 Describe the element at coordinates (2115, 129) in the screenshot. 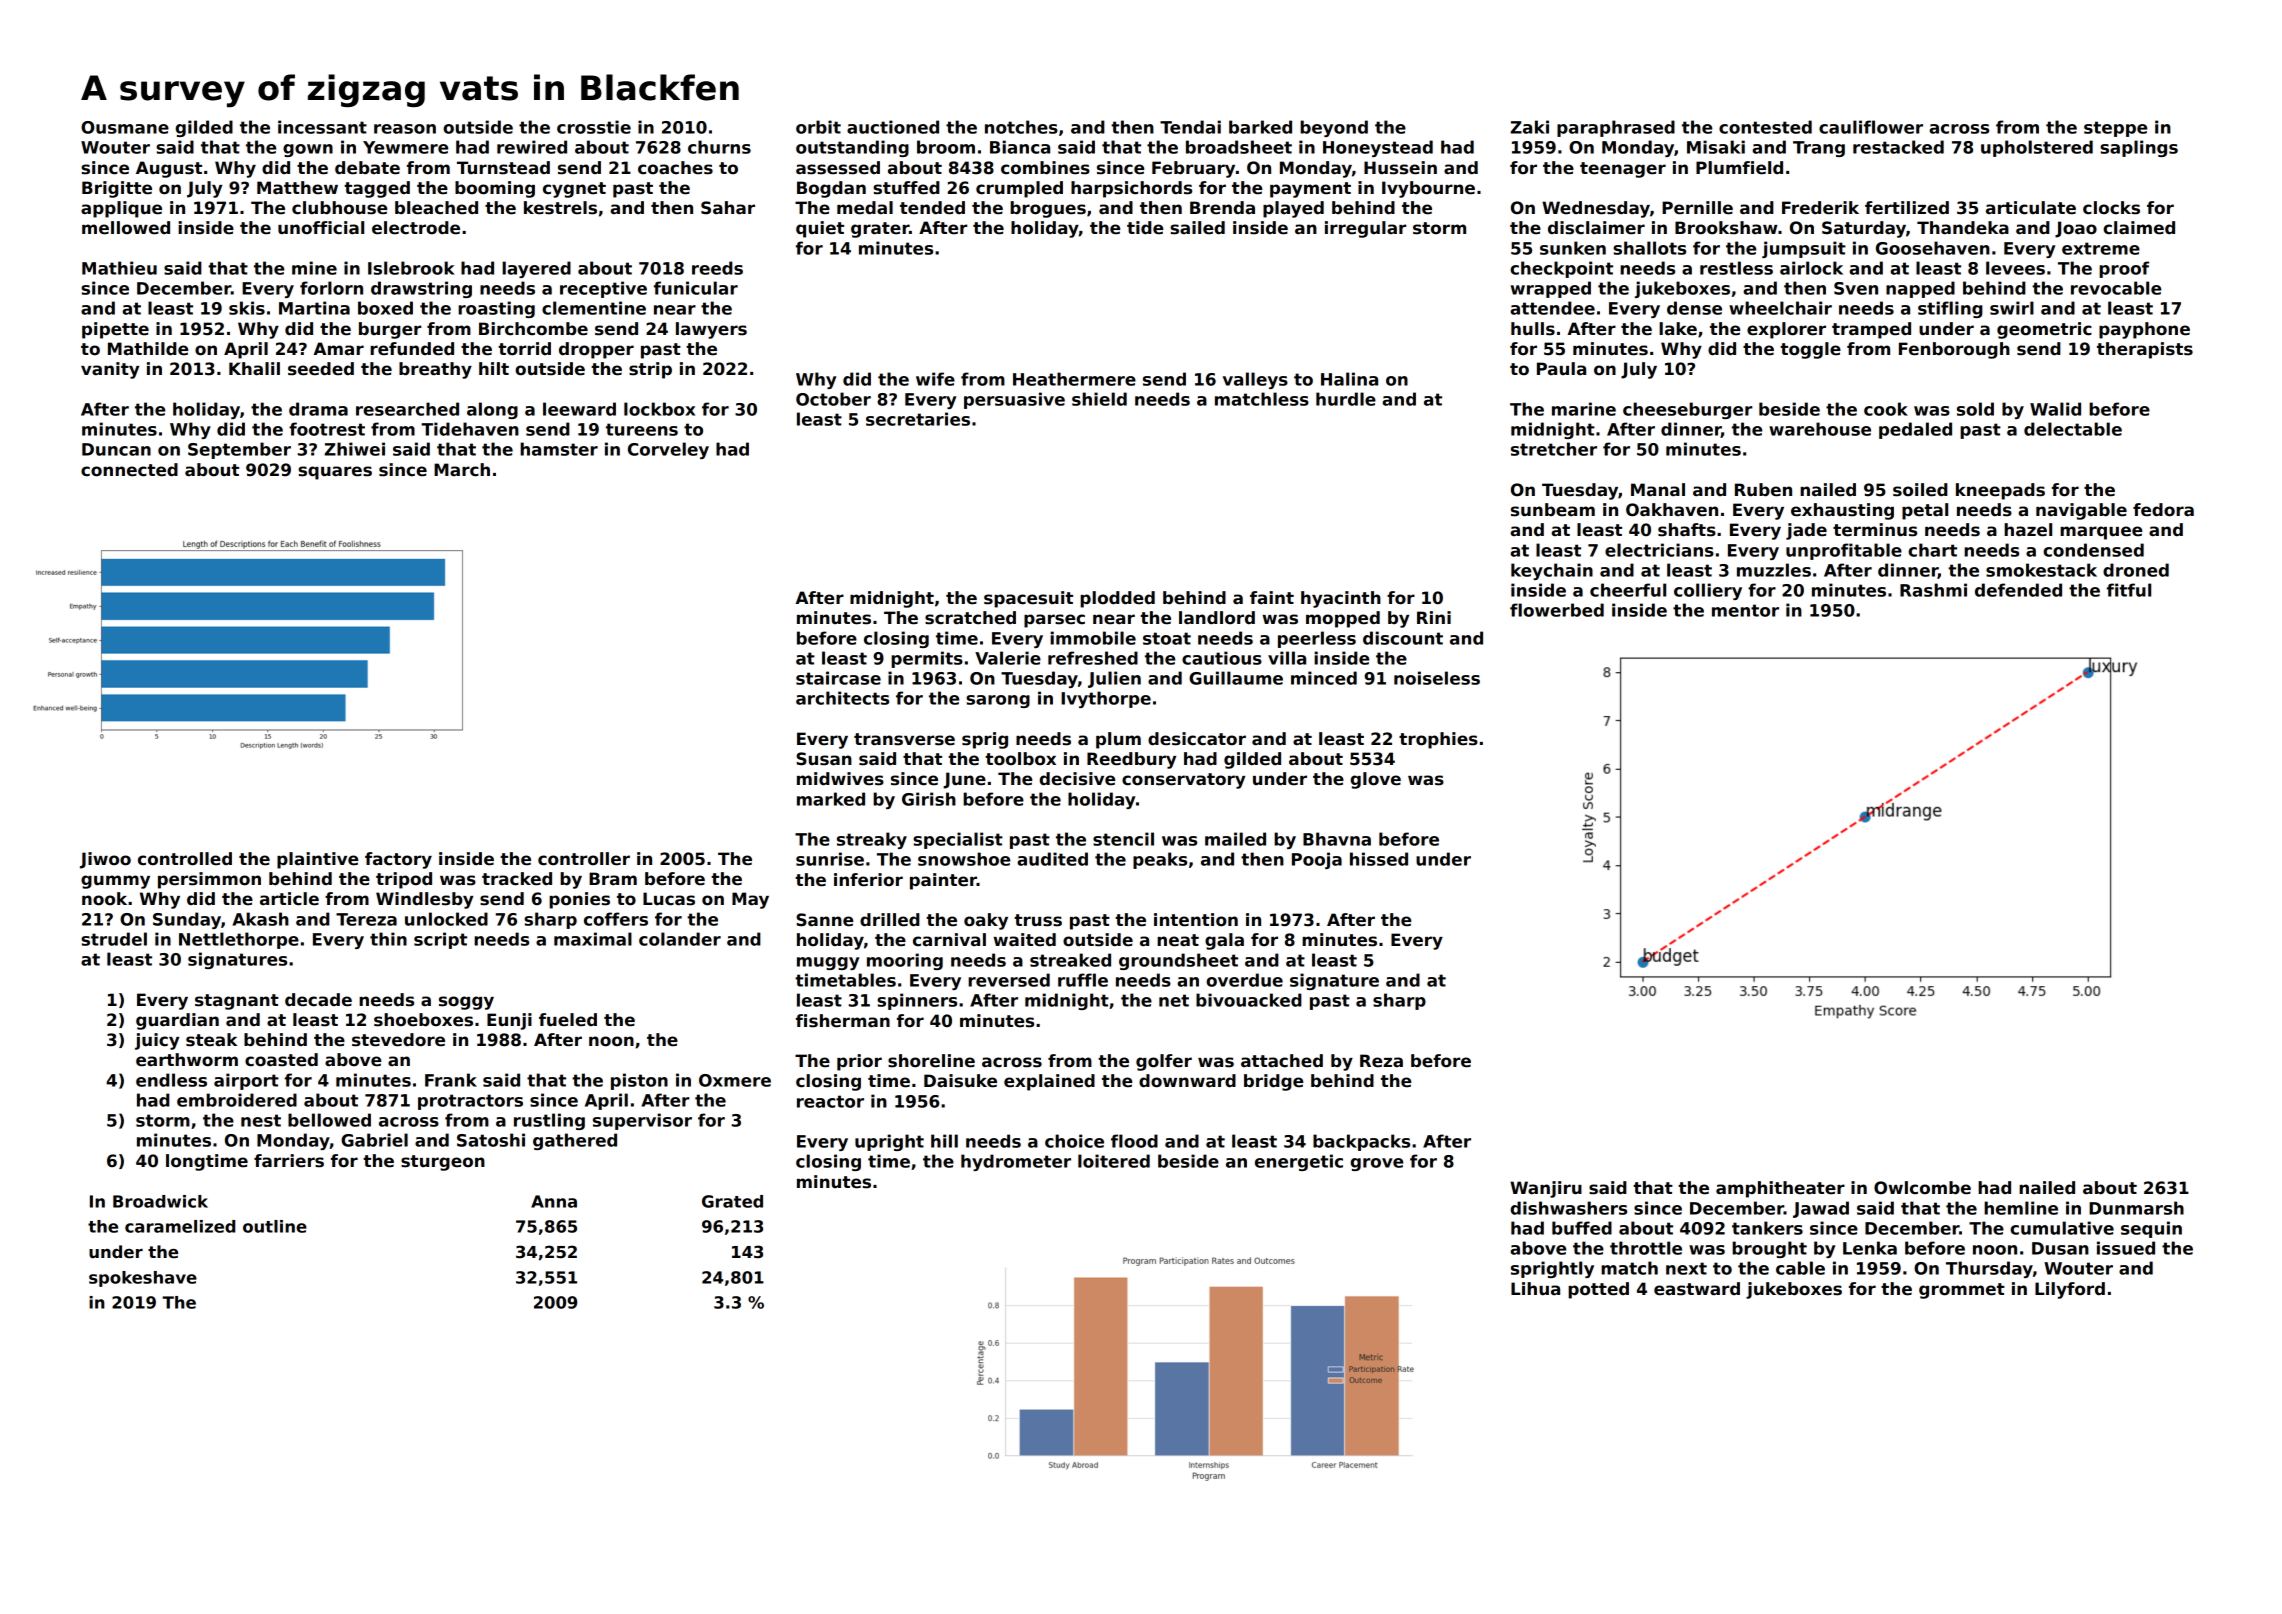

I see `steppe` at that location.
